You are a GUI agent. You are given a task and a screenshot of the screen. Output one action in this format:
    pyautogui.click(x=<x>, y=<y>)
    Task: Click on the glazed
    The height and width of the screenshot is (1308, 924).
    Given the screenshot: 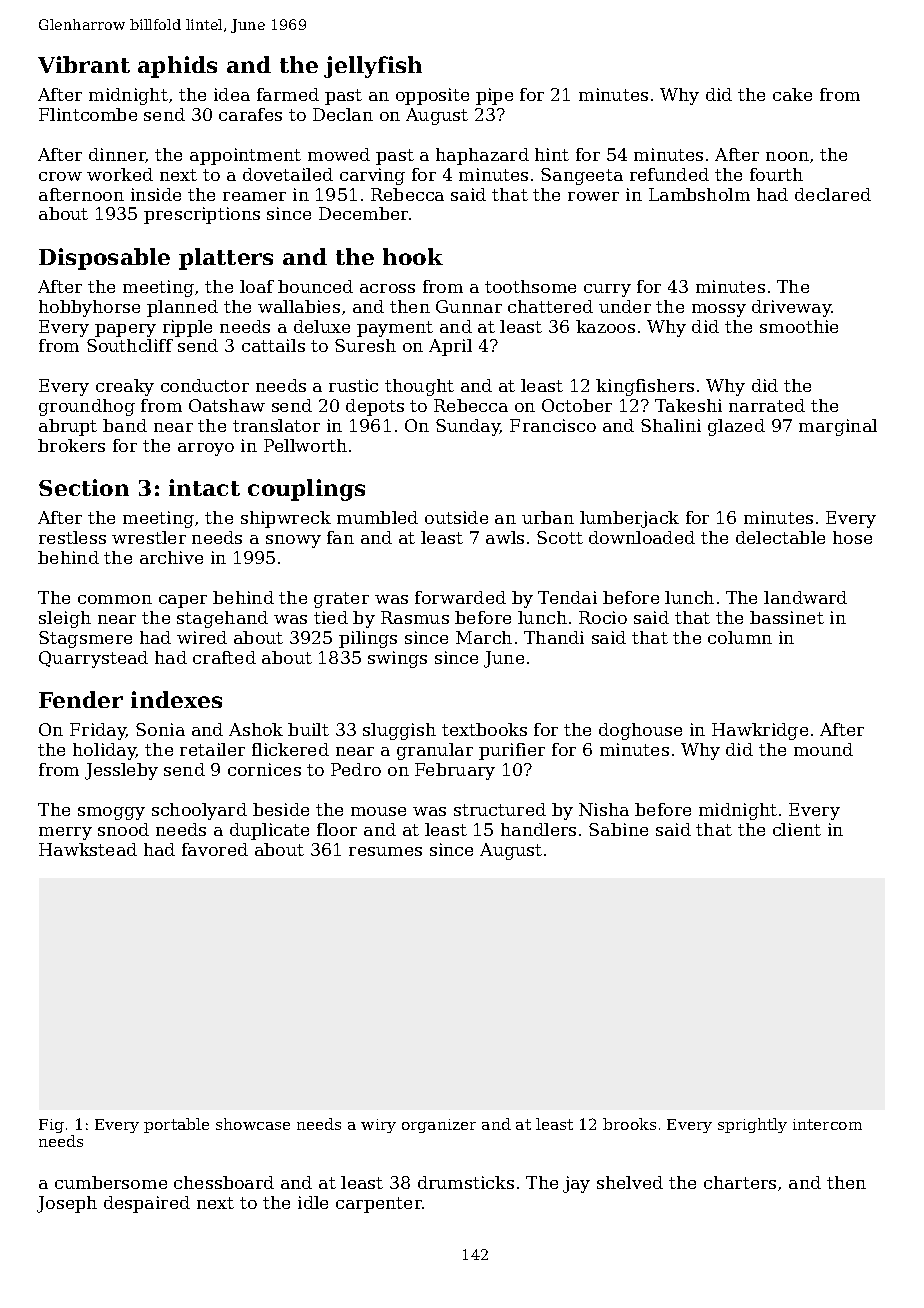 What is the action you would take?
    pyautogui.click(x=736, y=427)
